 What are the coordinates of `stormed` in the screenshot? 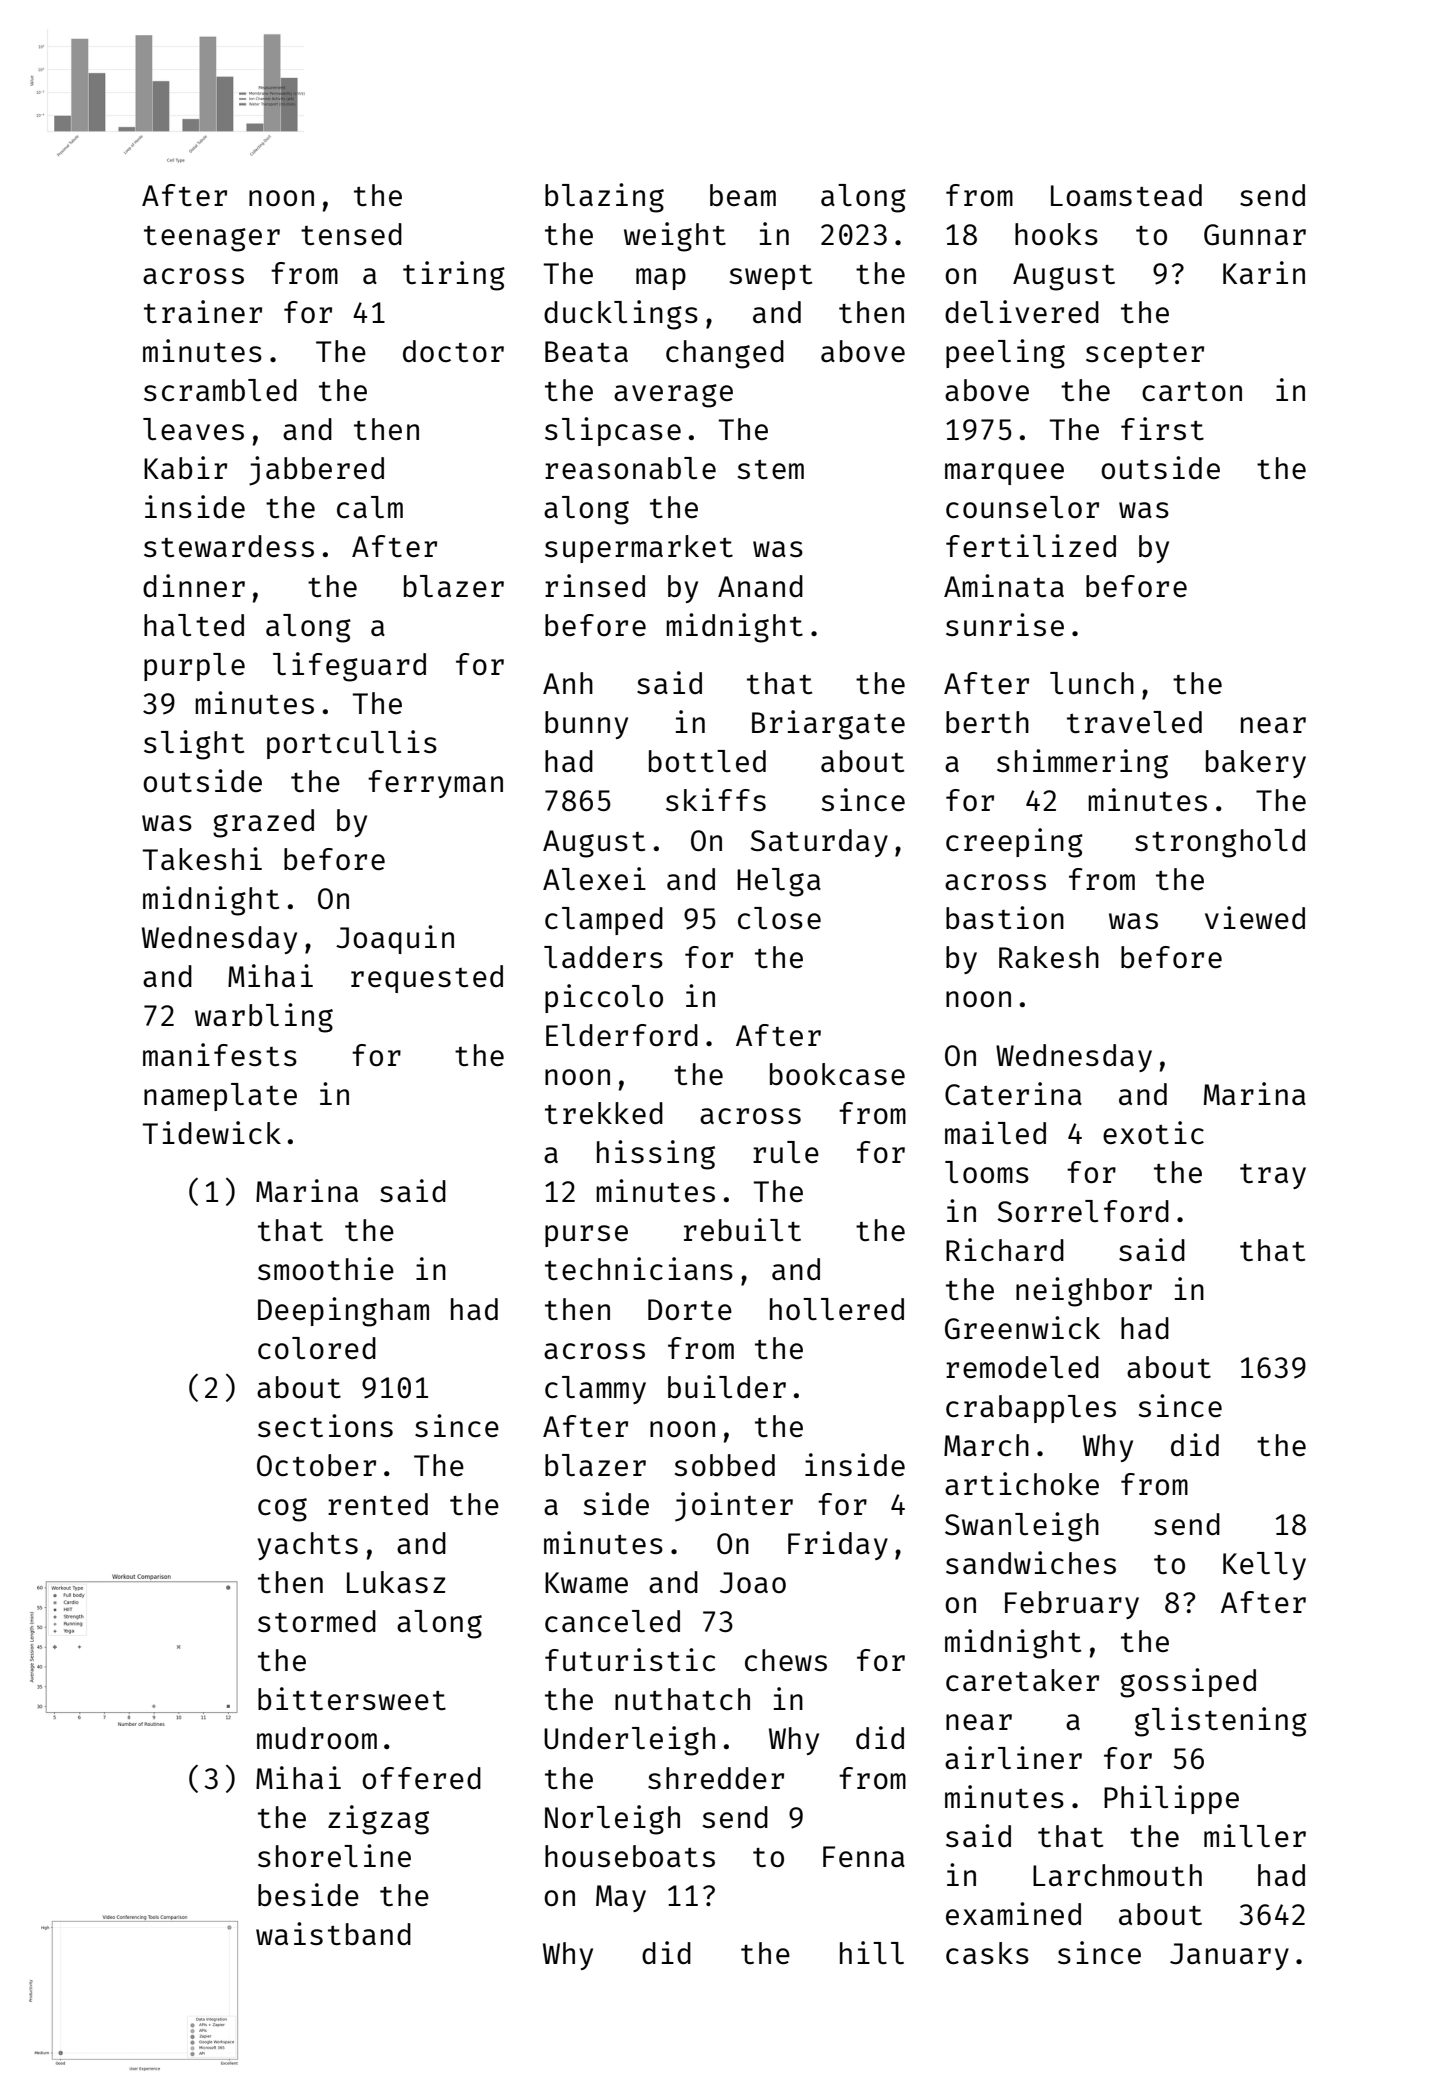 It's located at (317, 1621).
